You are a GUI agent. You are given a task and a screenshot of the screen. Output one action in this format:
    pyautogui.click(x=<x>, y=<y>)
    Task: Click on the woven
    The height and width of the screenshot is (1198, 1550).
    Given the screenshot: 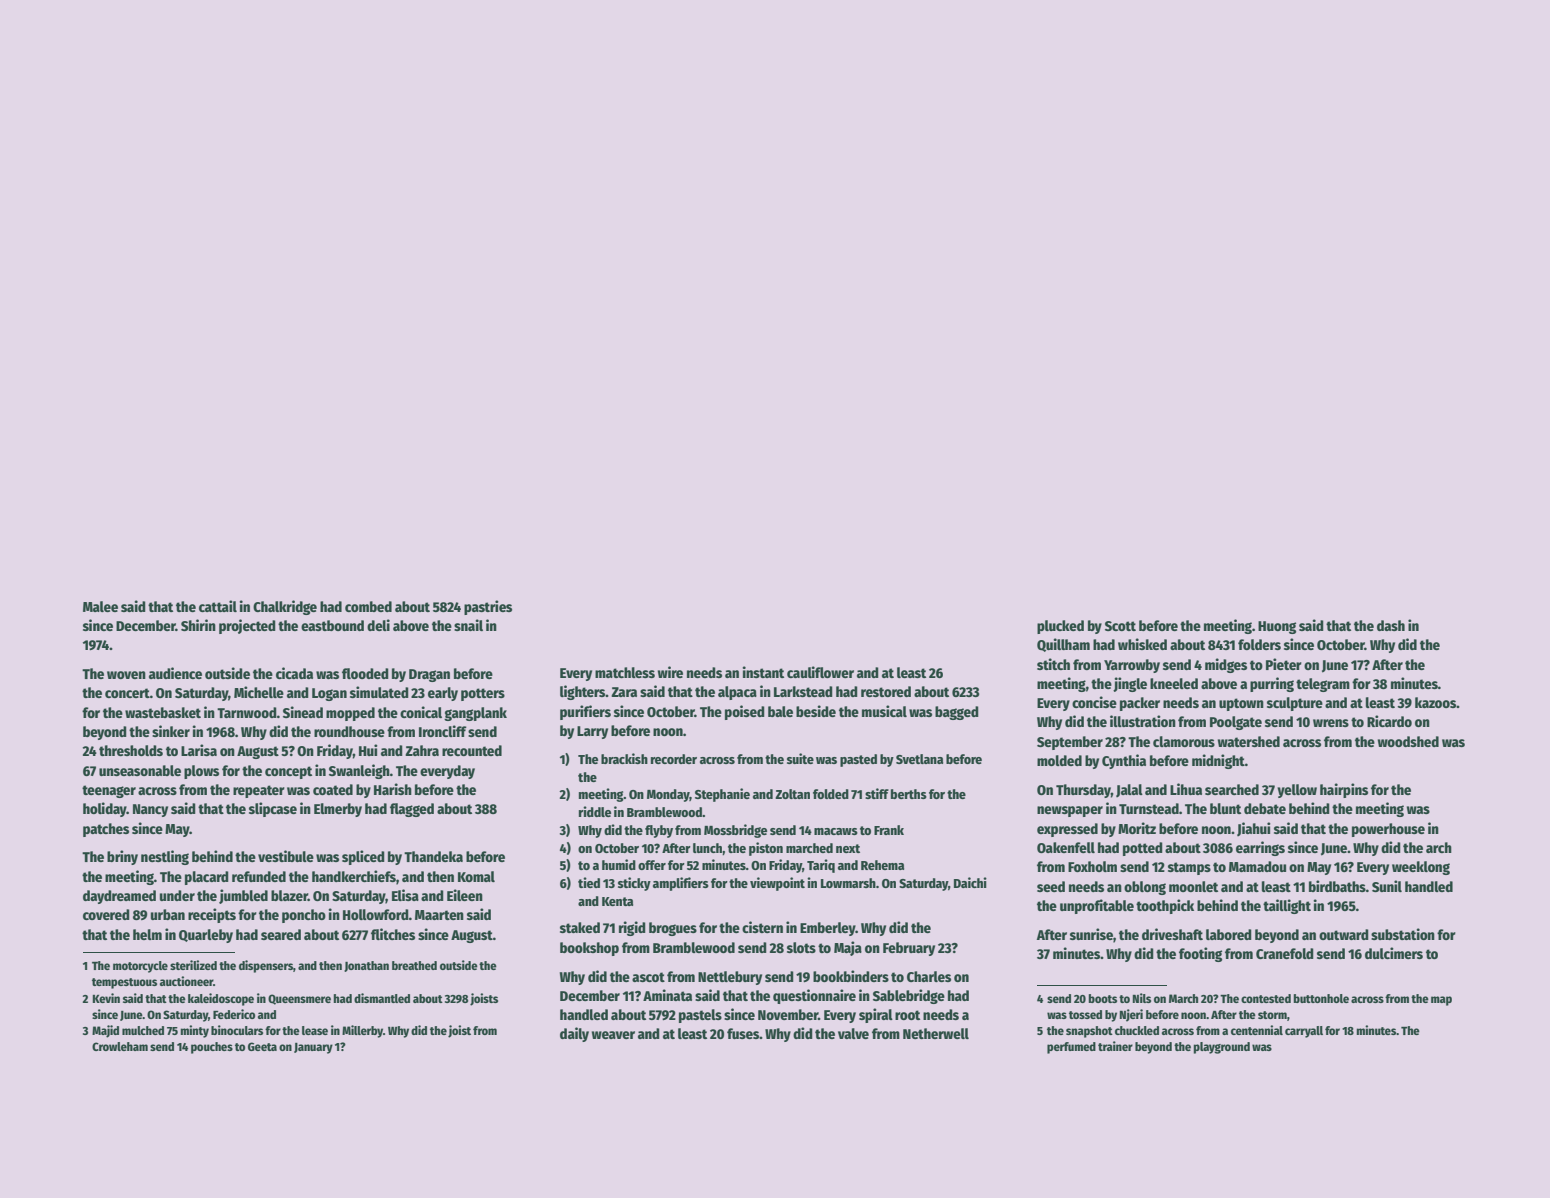 What is the action you would take?
    pyautogui.click(x=126, y=675)
